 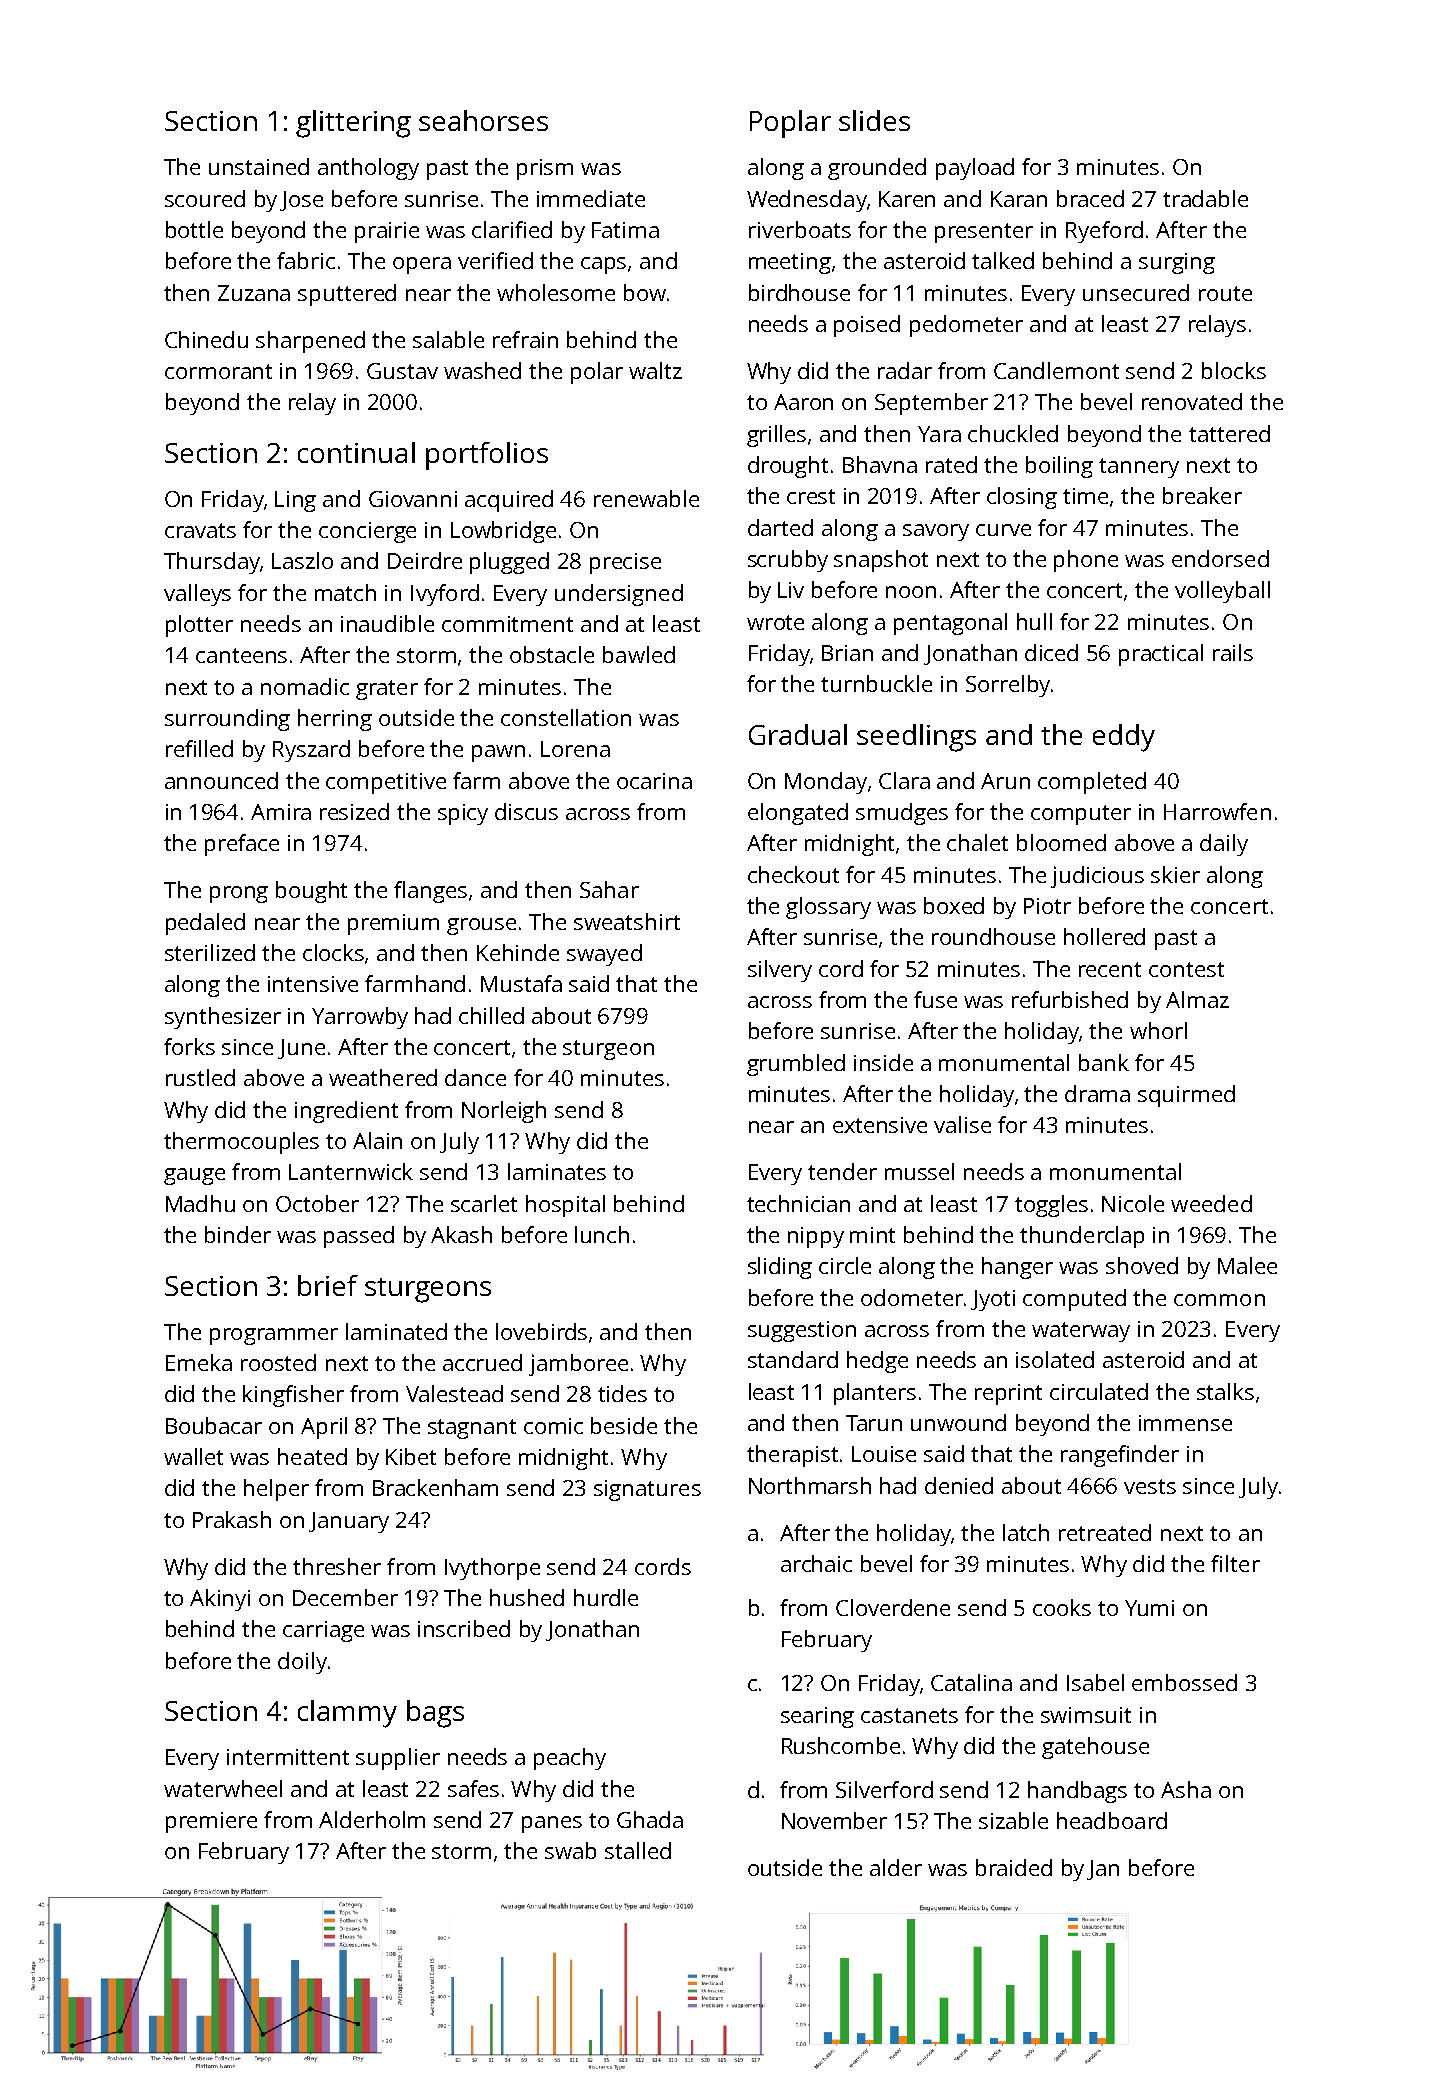 I want to click on signatures, so click(x=647, y=1490).
